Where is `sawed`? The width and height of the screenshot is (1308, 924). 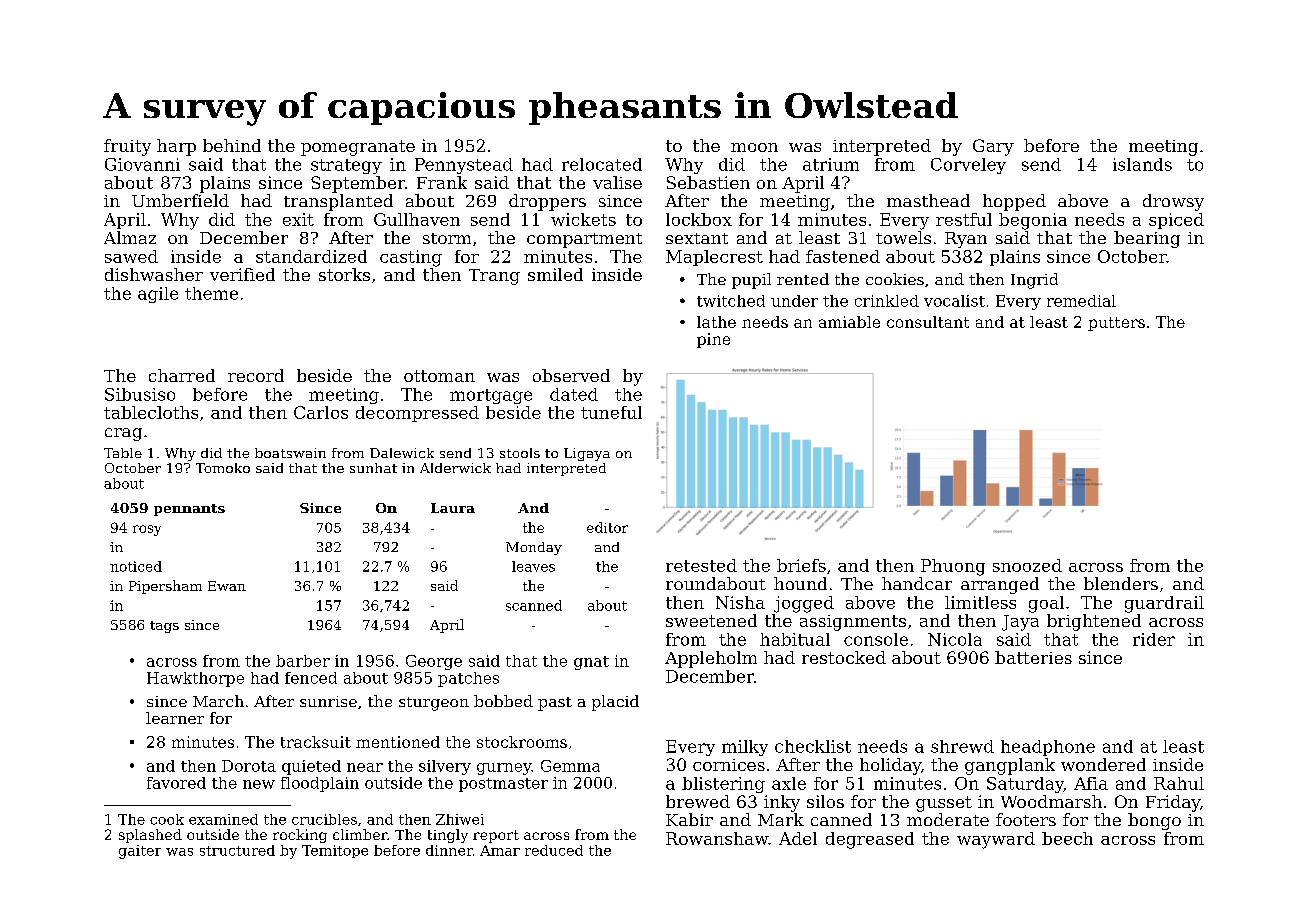 sawed is located at coordinates (131, 256).
